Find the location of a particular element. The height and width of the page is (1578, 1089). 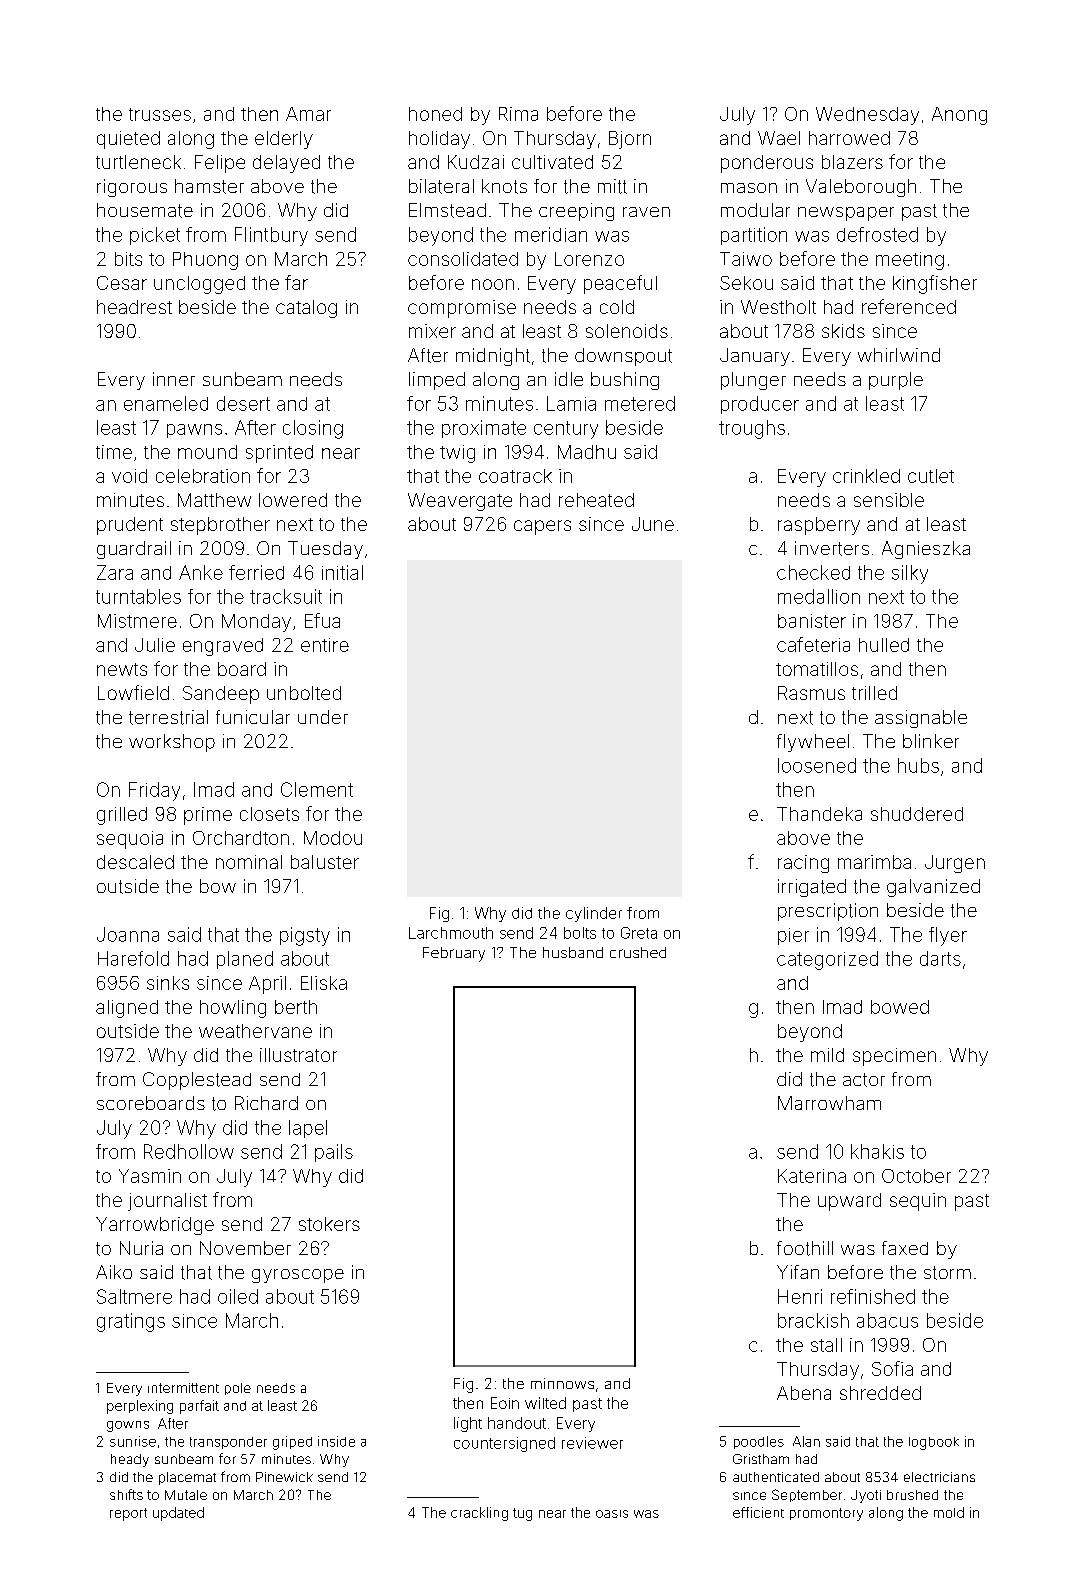

kingfisher is located at coordinates (935, 284).
